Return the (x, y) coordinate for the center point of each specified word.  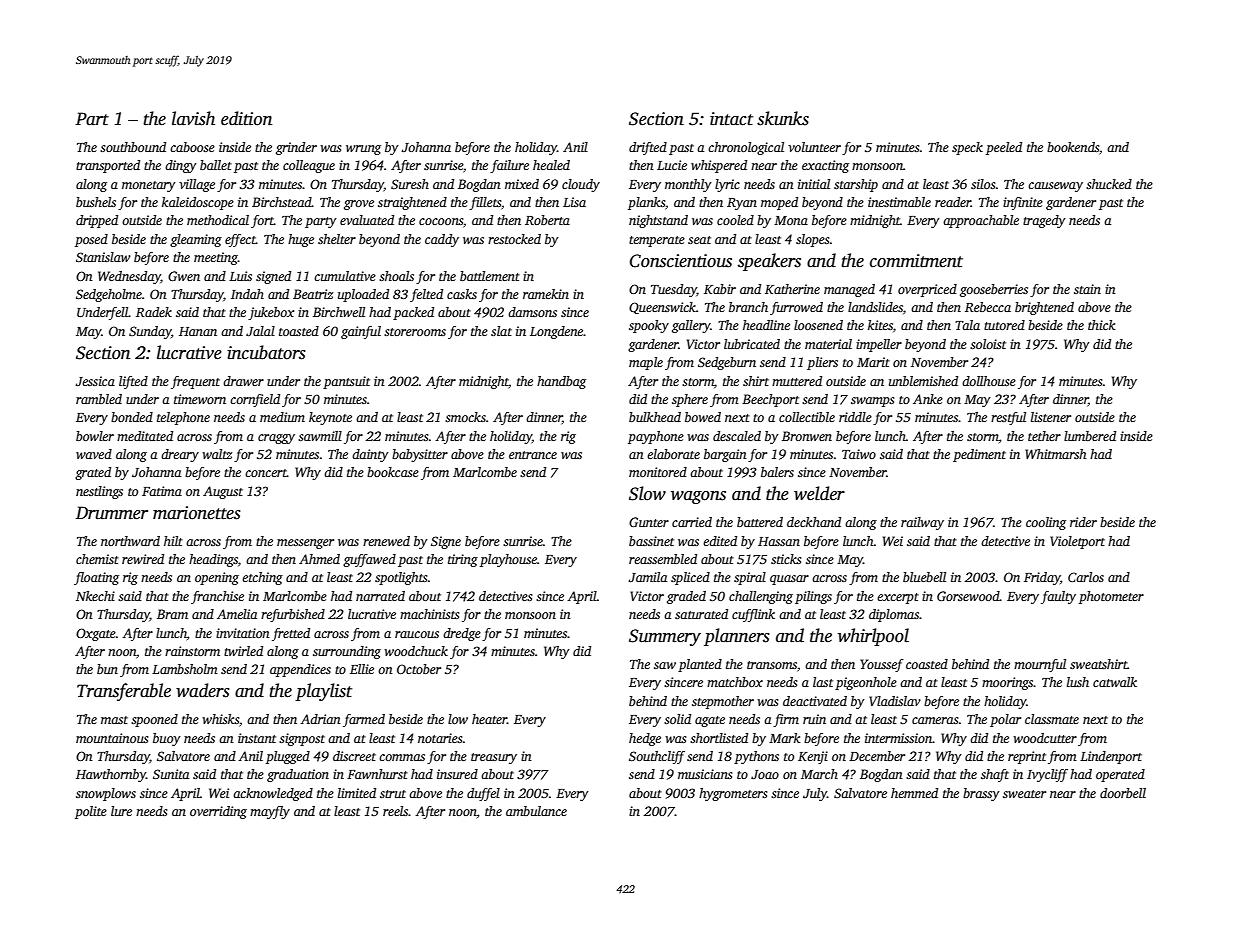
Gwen (184, 276)
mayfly (270, 812)
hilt (173, 541)
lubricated (752, 344)
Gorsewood (968, 596)
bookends (1073, 147)
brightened (1044, 308)
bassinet (651, 541)
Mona (791, 220)
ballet (216, 165)
